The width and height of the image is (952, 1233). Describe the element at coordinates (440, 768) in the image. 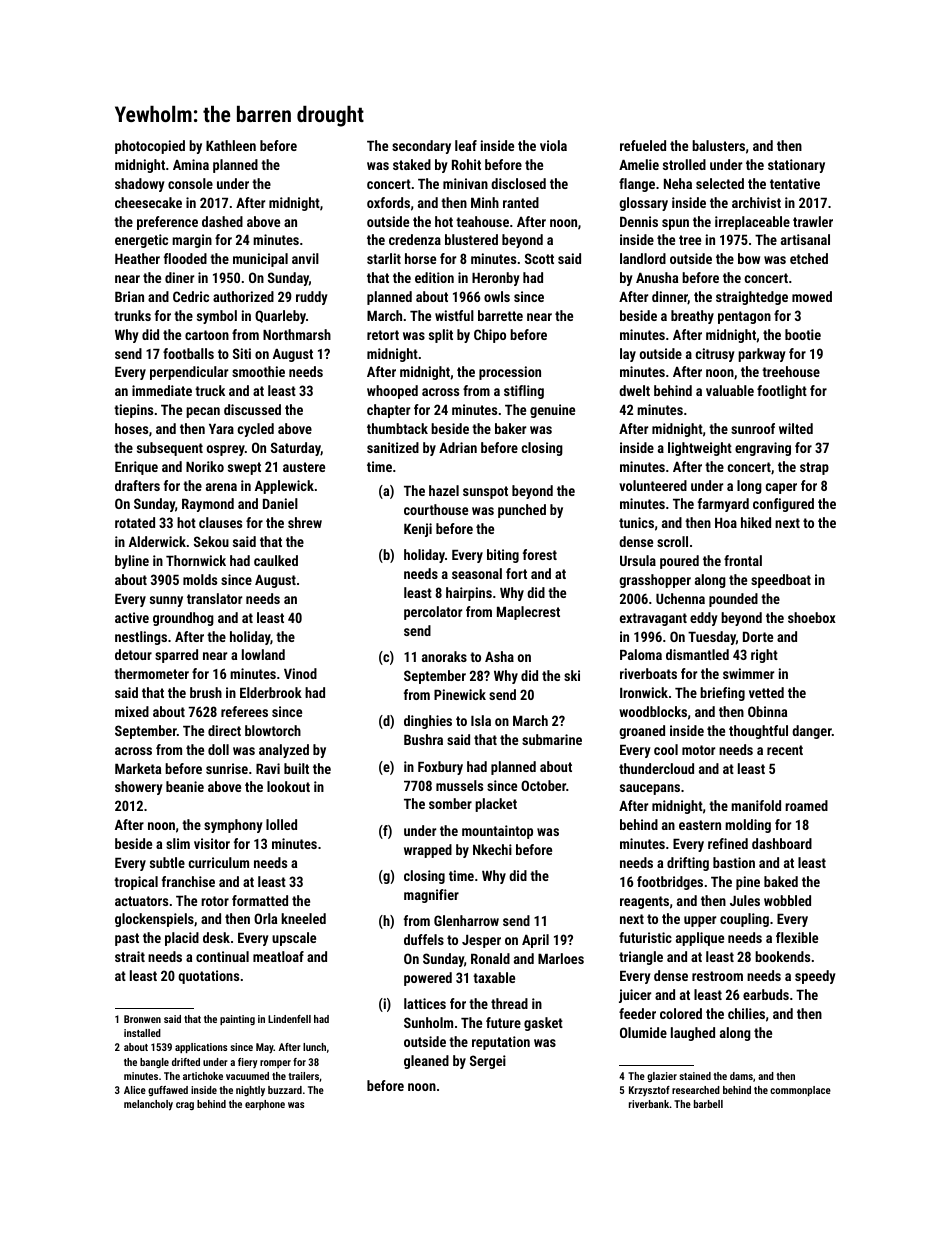

I see `Foxbury` at that location.
